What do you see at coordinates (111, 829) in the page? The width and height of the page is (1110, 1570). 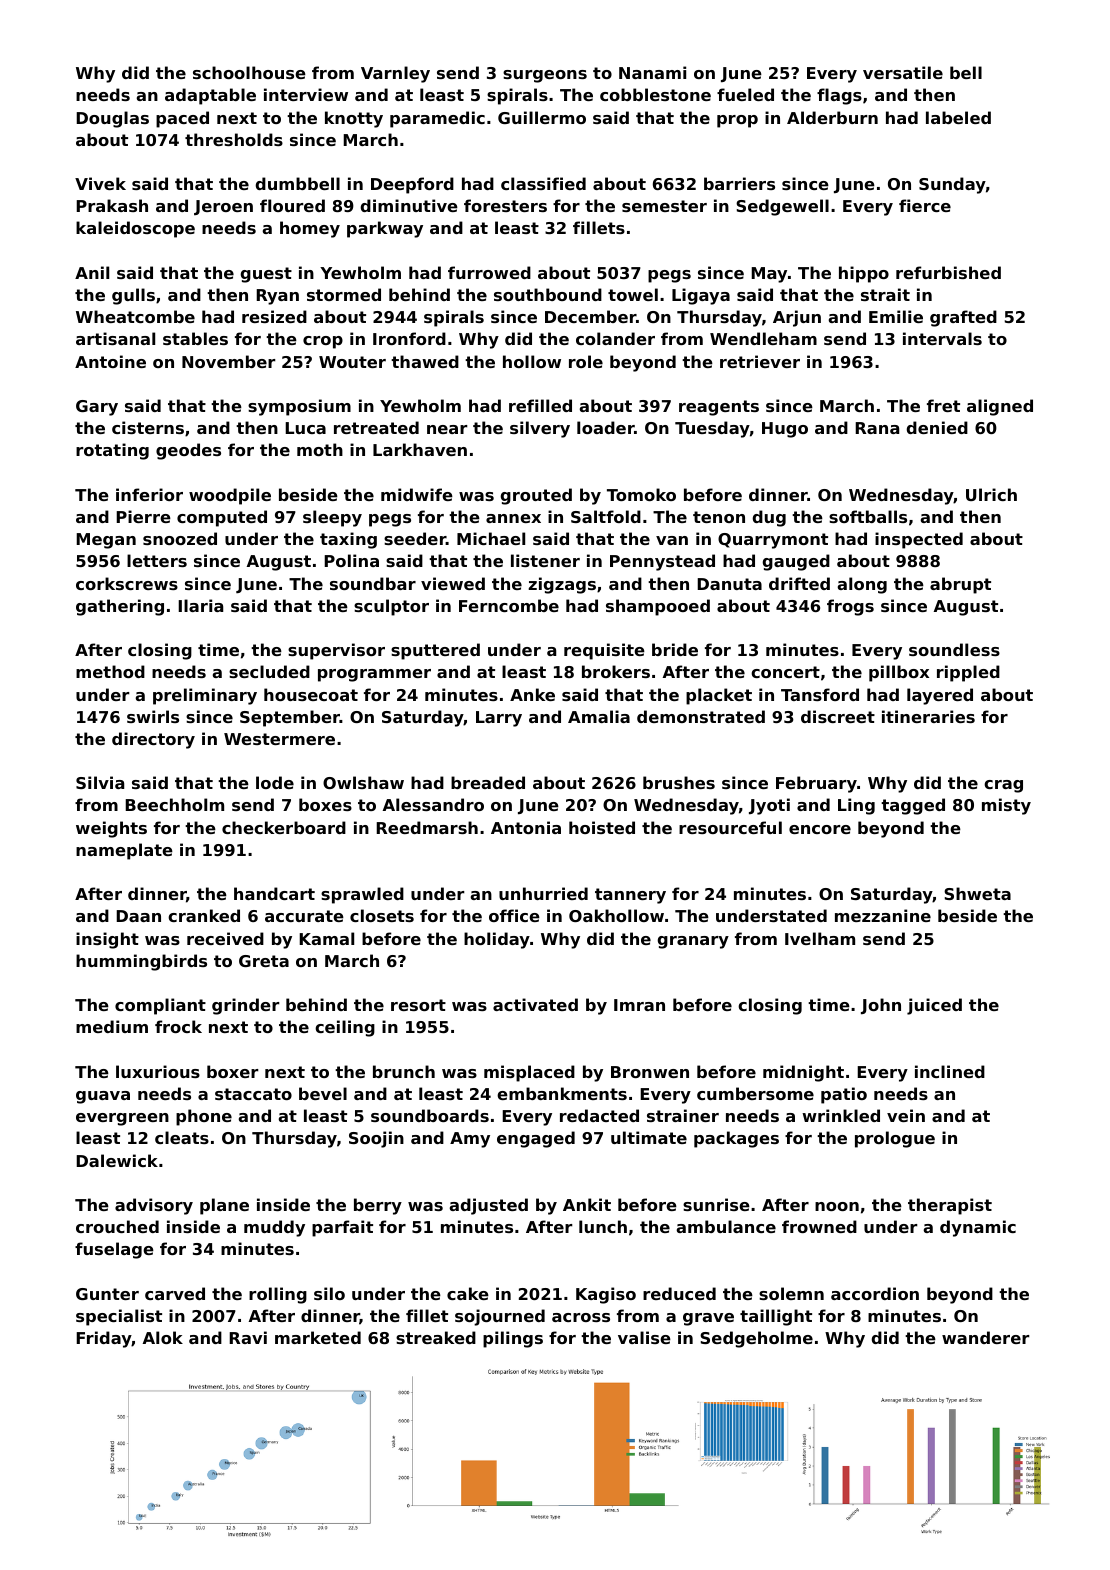 I see `weights` at bounding box center [111, 829].
